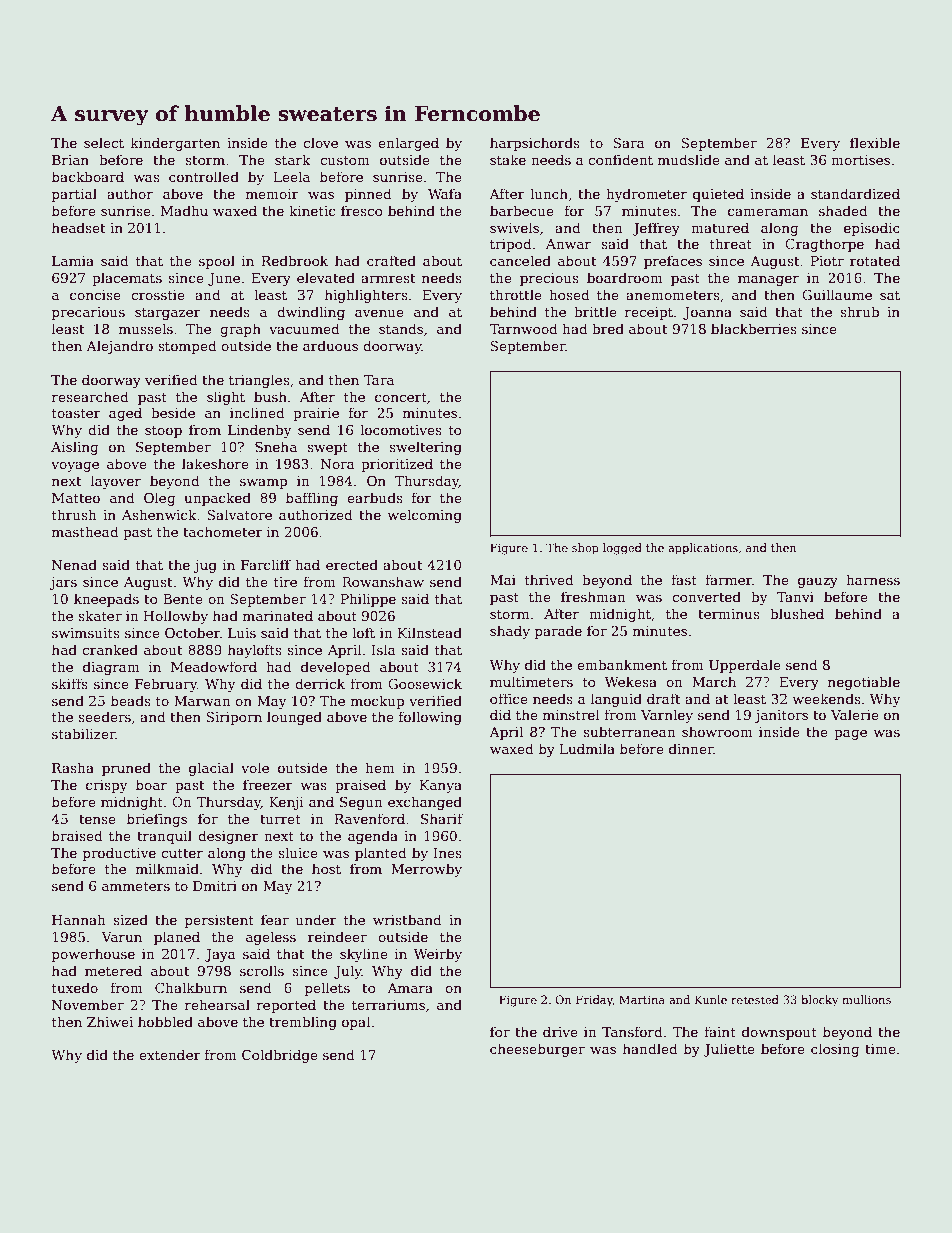 The width and height of the document is (952, 1233). Describe the element at coordinates (88, 1004) in the document. I see `November` at that location.
